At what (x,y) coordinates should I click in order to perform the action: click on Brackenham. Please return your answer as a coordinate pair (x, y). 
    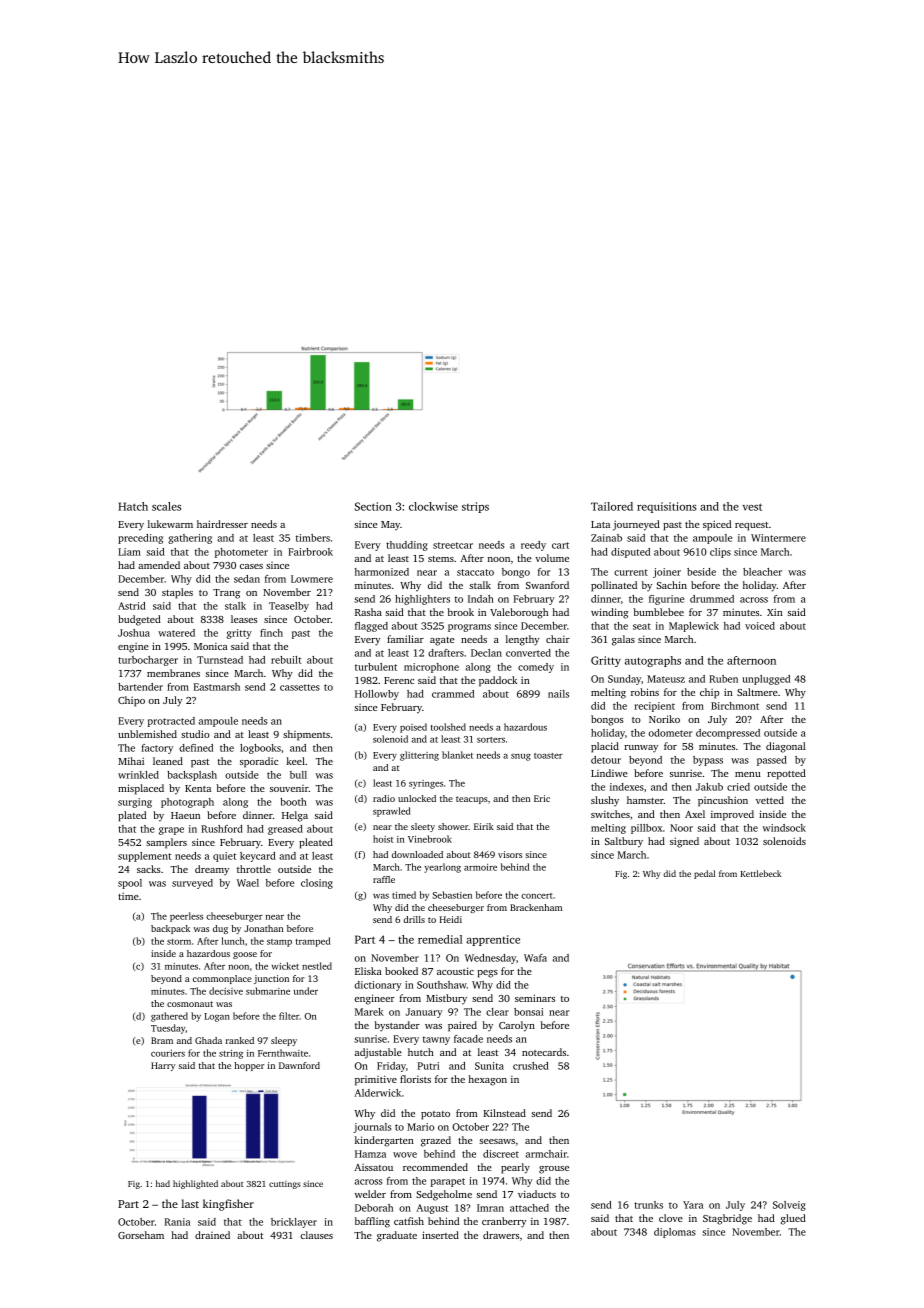
    Looking at the image, I should click on (536, 907).
